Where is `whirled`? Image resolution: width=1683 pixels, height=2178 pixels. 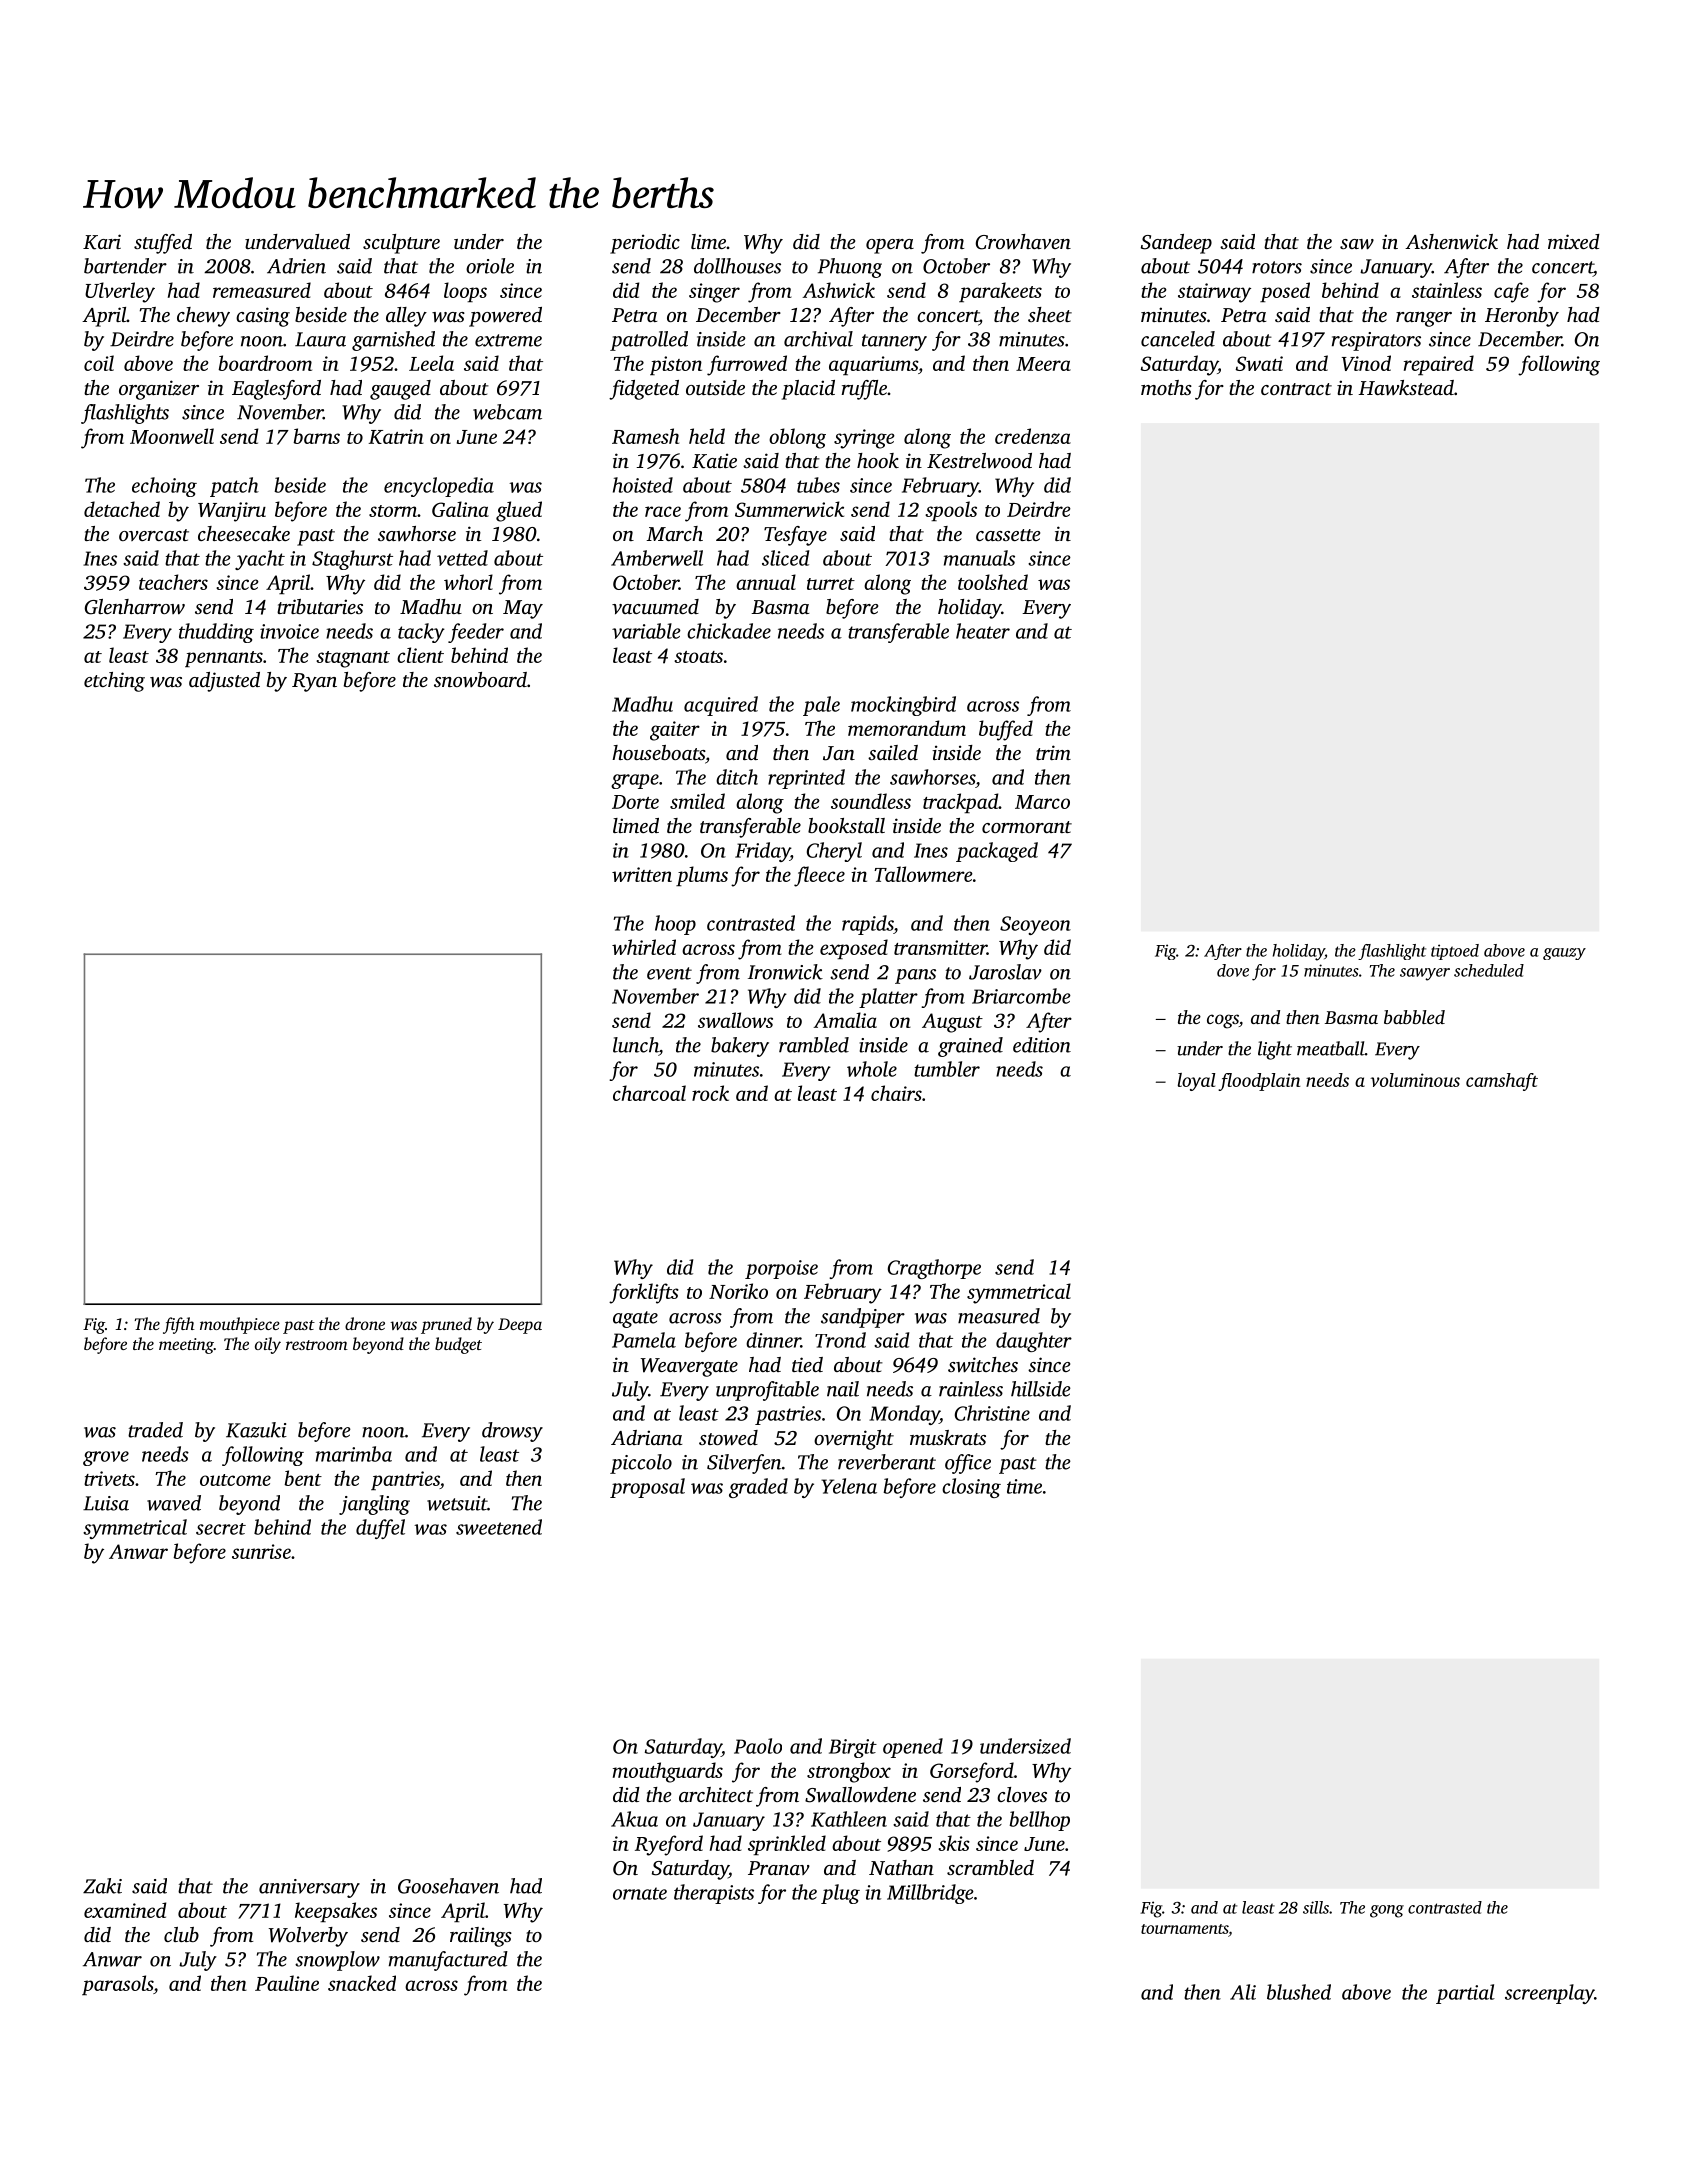
whirled is located at coordinates (644, 947).
